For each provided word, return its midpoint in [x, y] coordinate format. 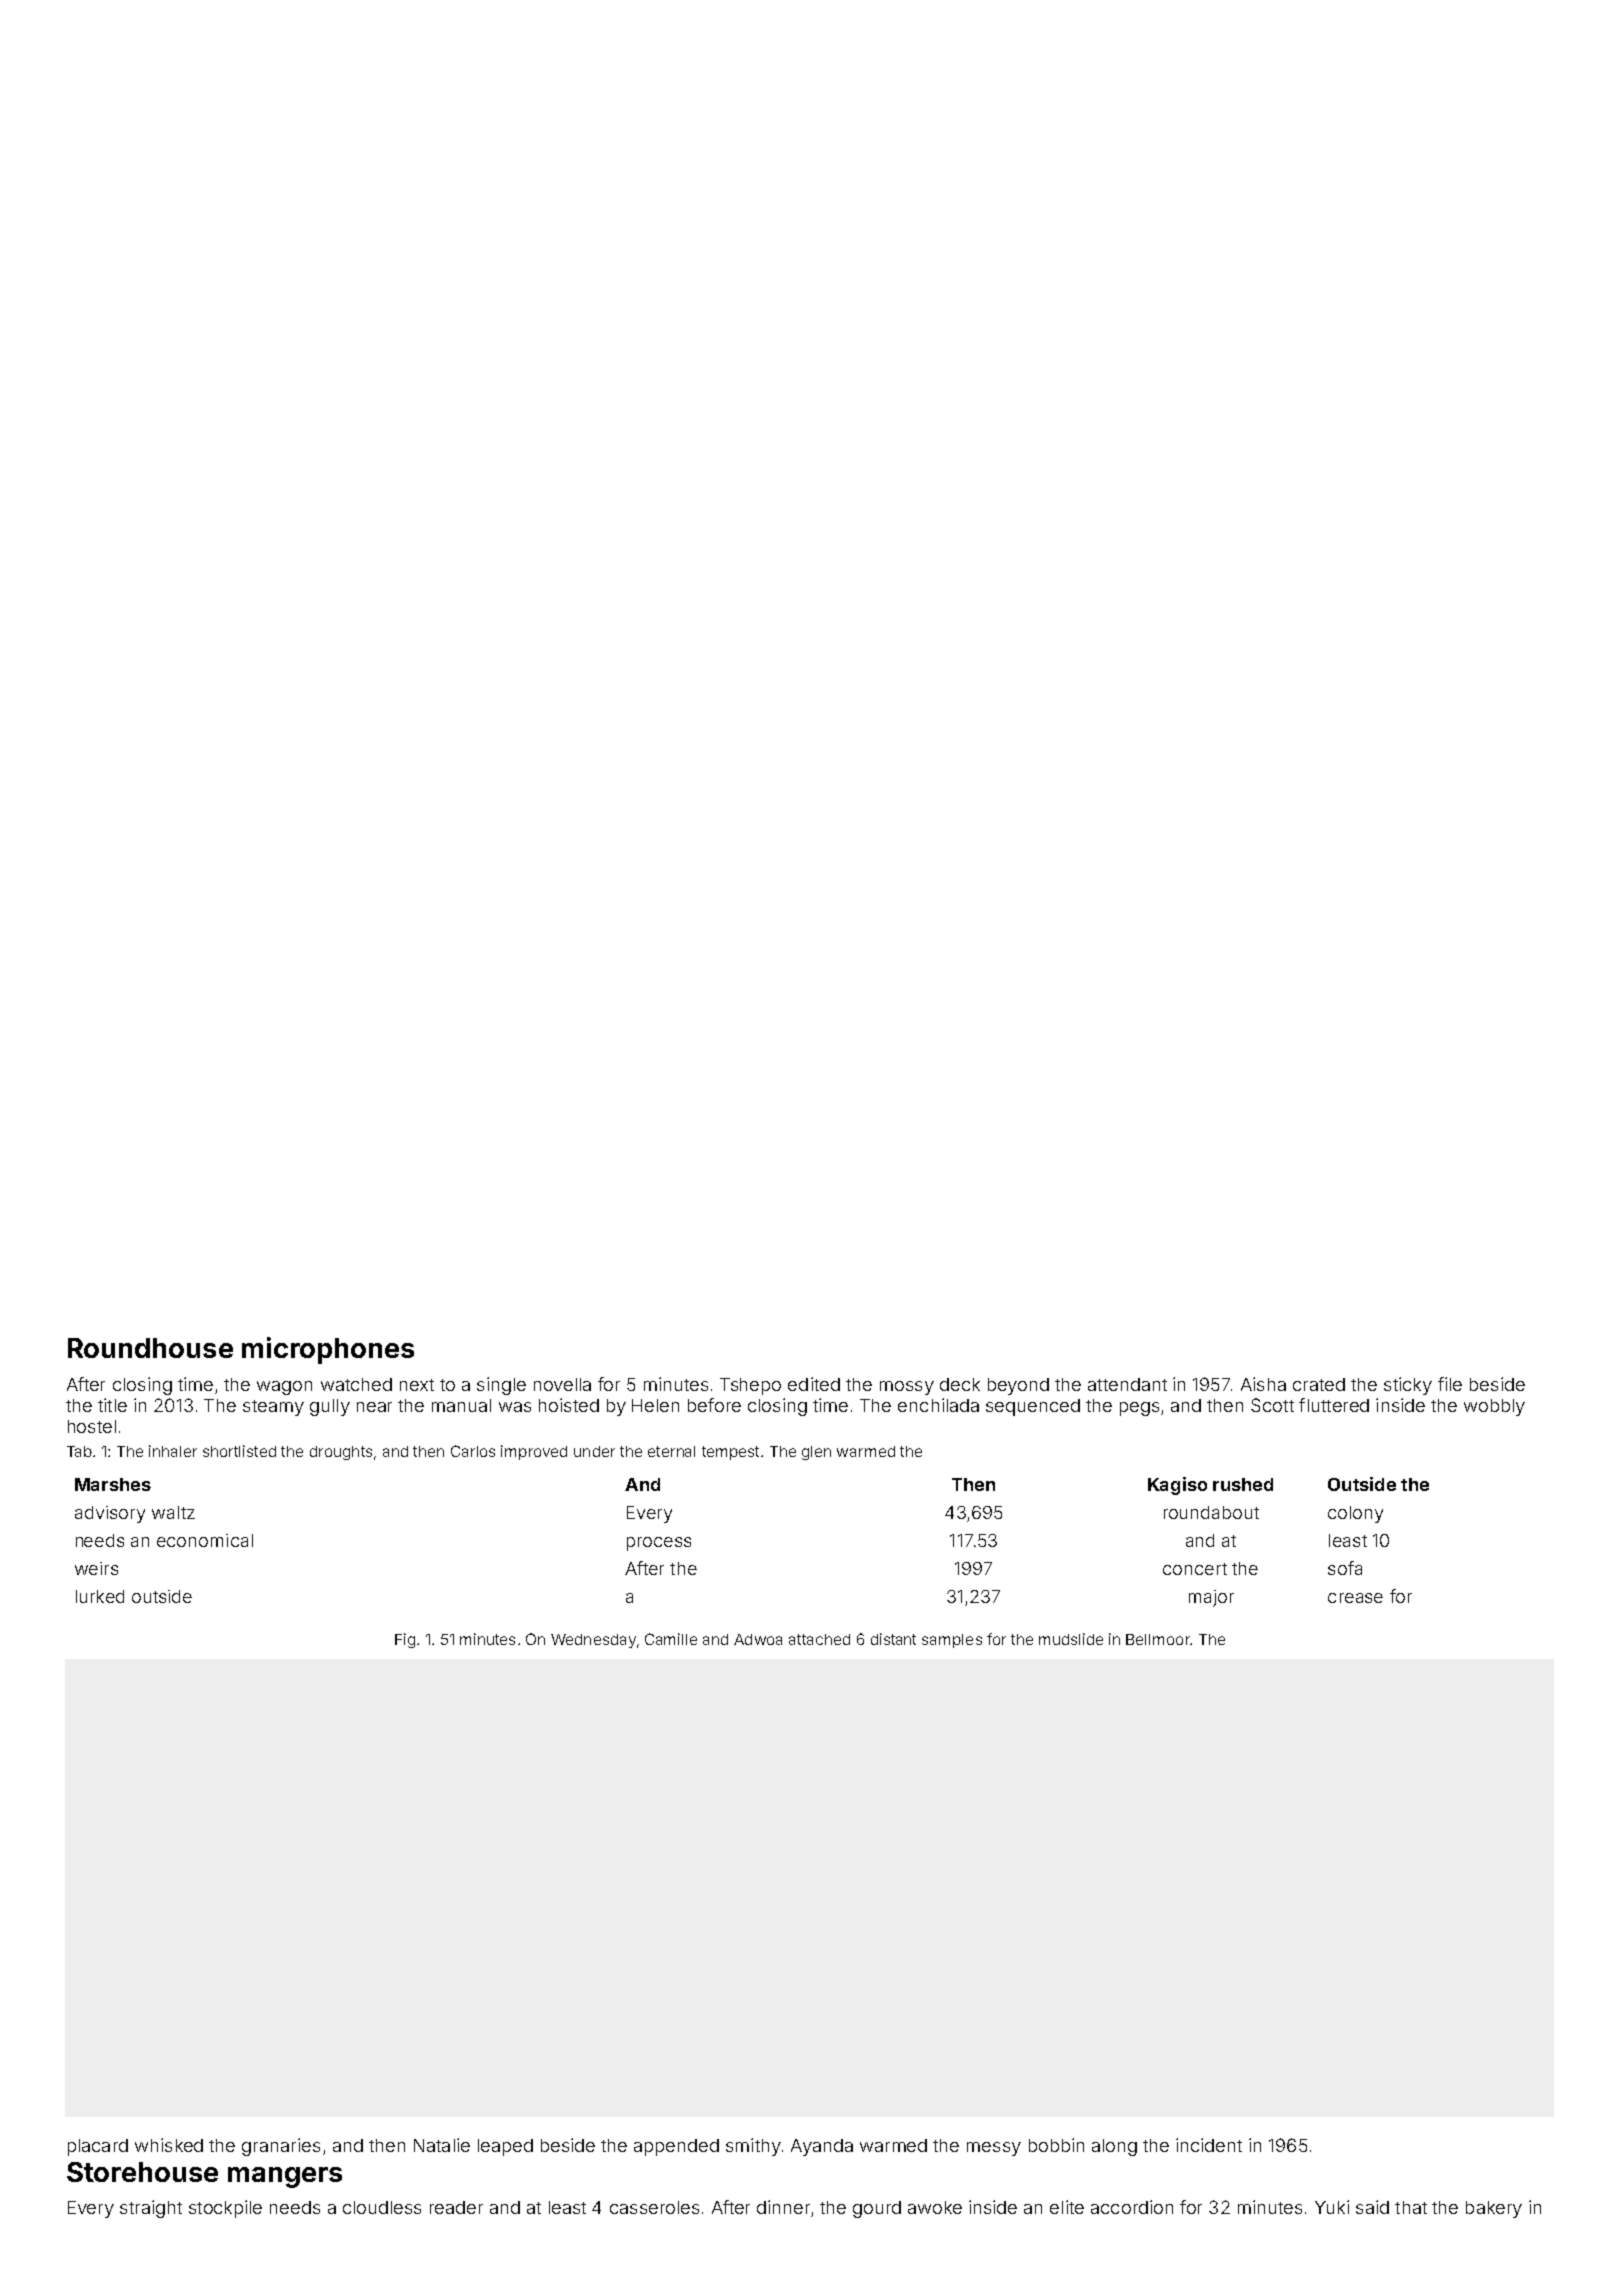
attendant [1127, 1384]
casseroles [654, 2207]
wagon [284, 1388]
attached [819, 1639]
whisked [169, 2145]
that [1411, 2207]
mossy [907, 1388]
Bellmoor [1158, 1639]
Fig [405, 1640]
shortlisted [239, 1451]
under [594, 1451]
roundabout [1211, 1512]
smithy [753, 2147]
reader [456, 2207]
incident [1209, 2145]
